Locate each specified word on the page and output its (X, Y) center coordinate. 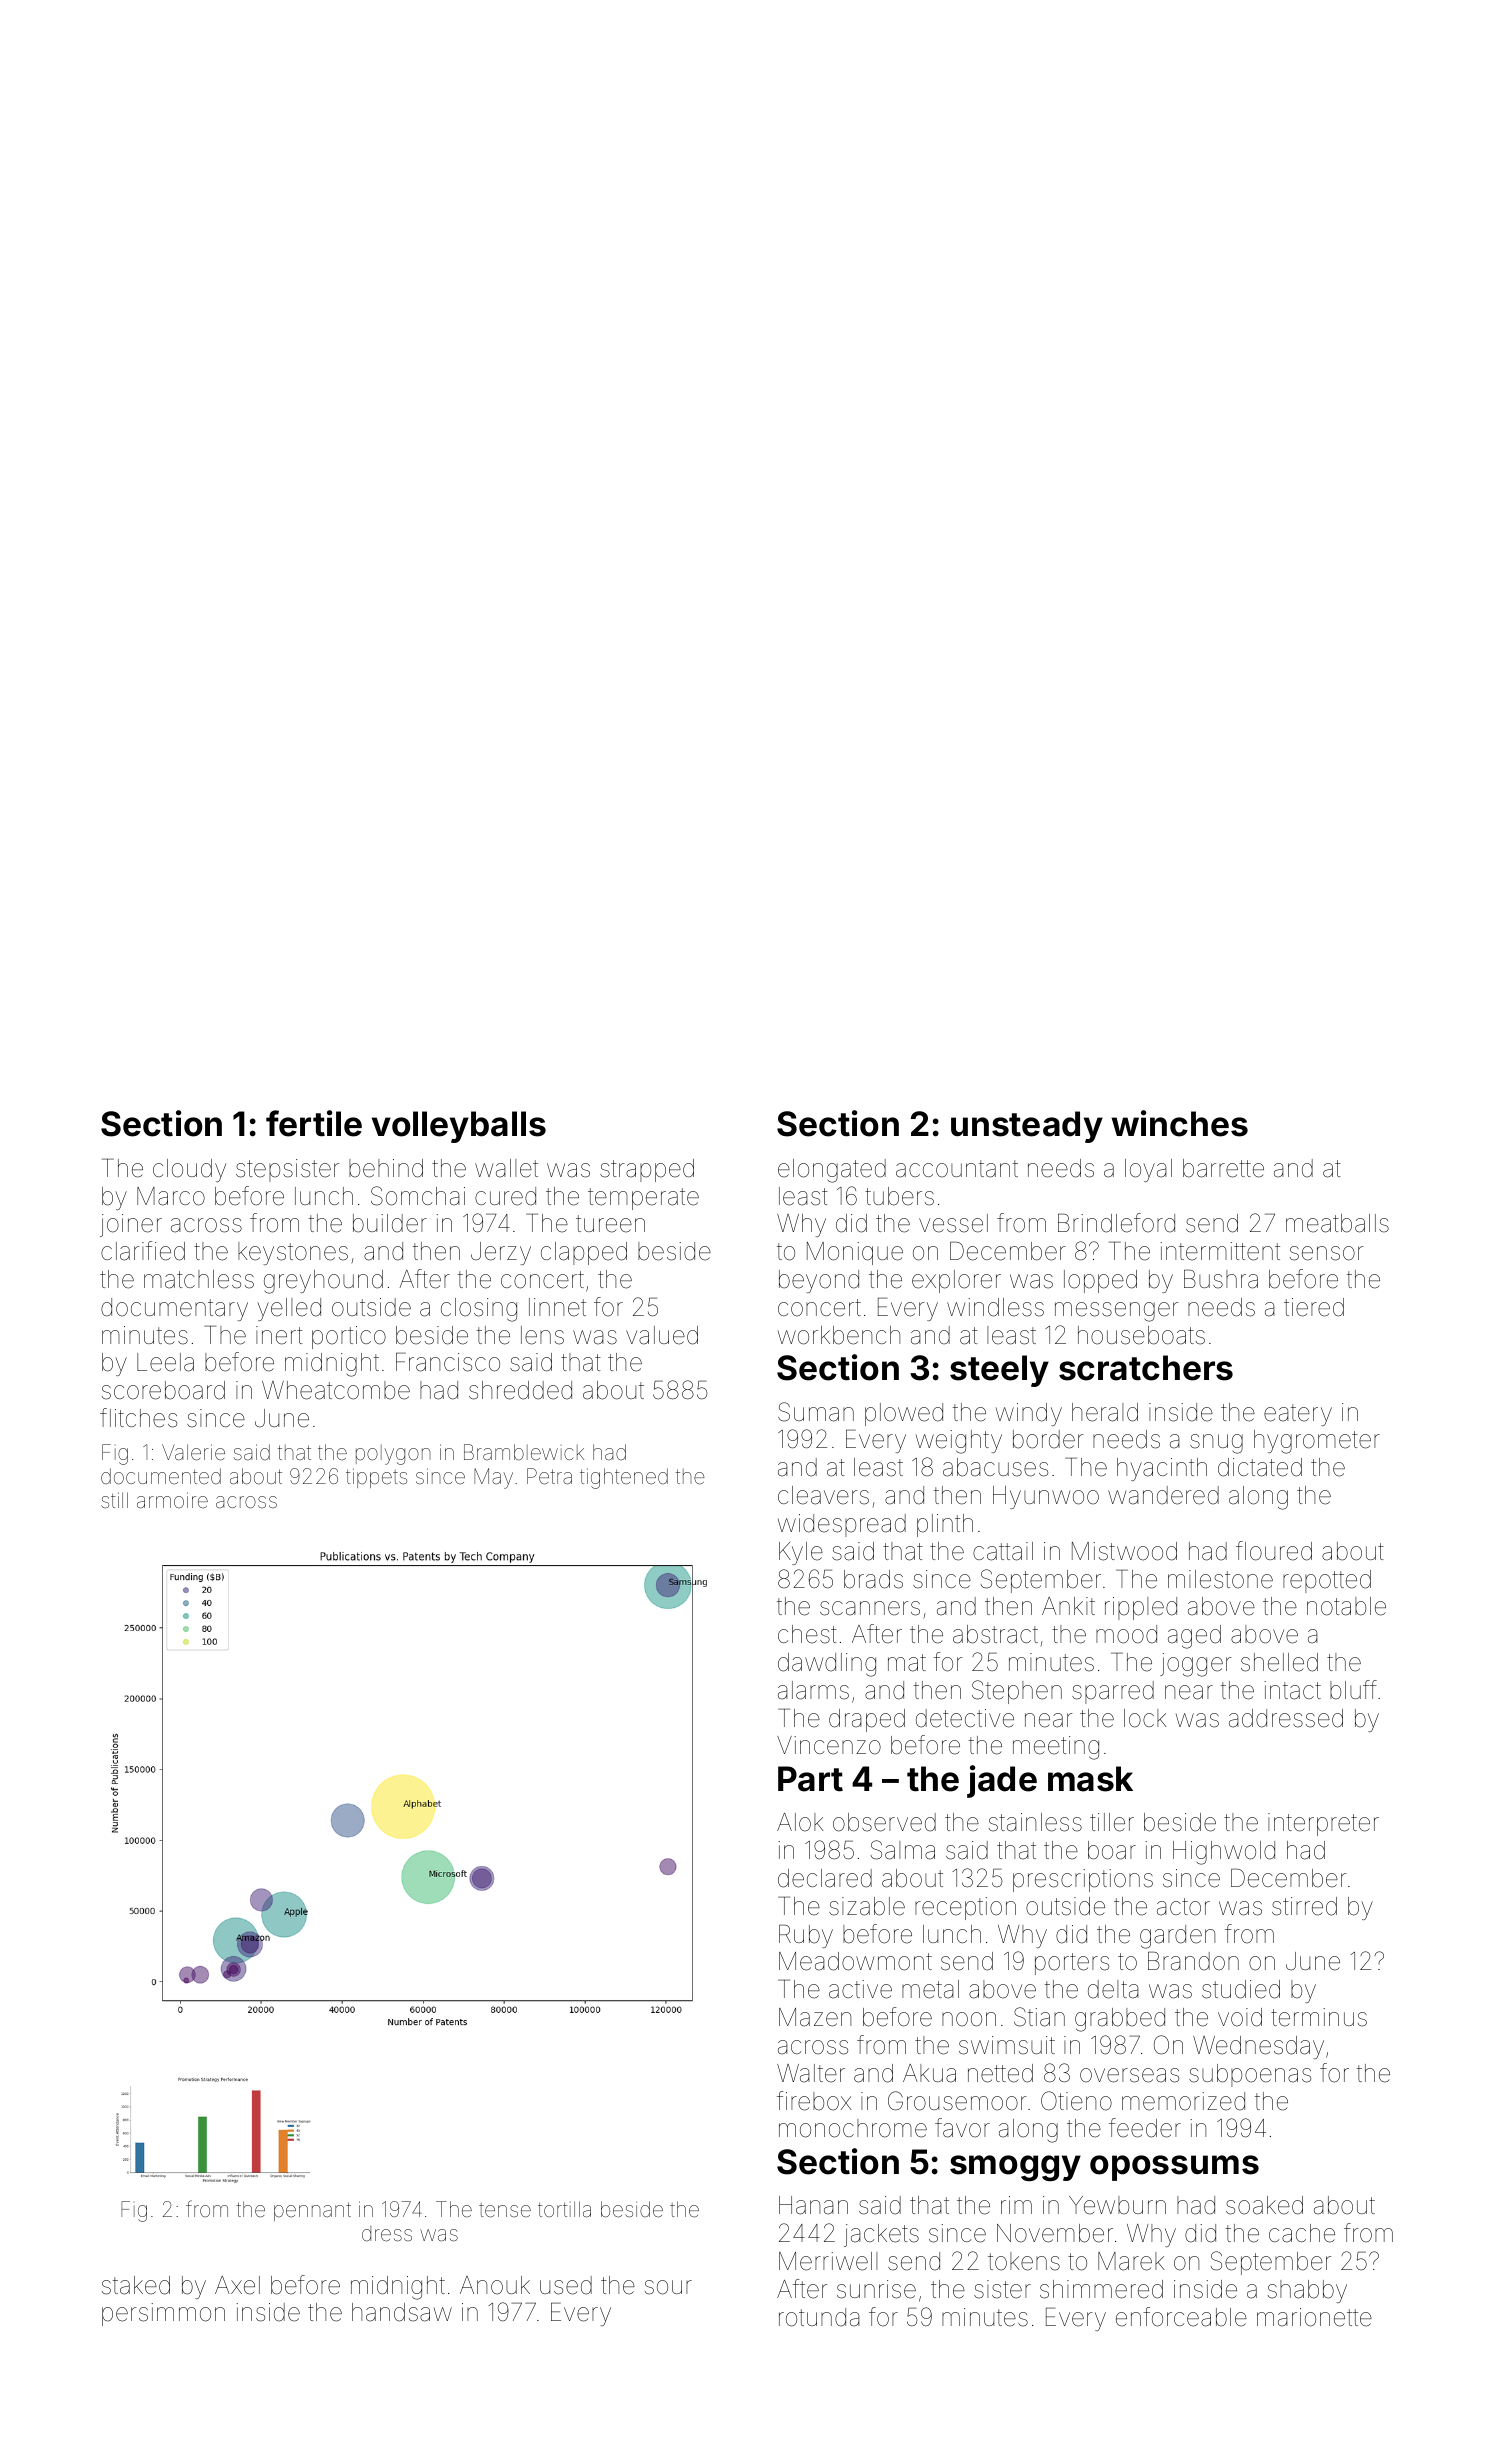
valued (662, 1335)
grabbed (1120, 2020)
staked (136, 2285)
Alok (800, 1822)
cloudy (189, 1170)
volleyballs (459, 1127)
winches (1180, 1123)
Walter (811, 2073)
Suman (816, 1412)
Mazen (815, 2017)
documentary (174, 1309)
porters (1072, 1964)
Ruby (806, 1936)
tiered (1314, 1307)
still (114, 1500)
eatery (1298, 1415)
